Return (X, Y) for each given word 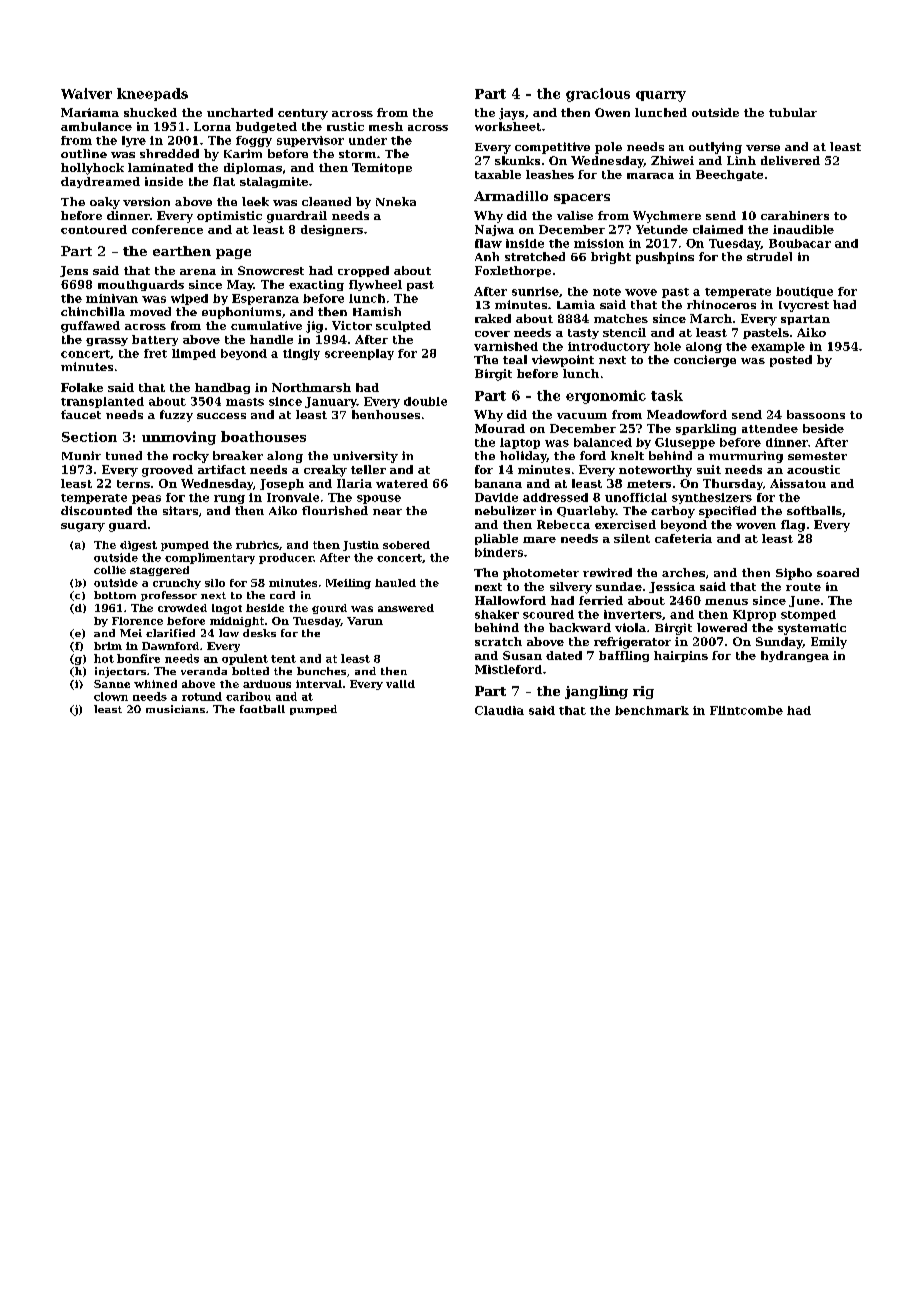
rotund (202, 696)
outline (84, 153)
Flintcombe (746, 710)
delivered (790, 160)
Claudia (499, 710)
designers (332, 230)
